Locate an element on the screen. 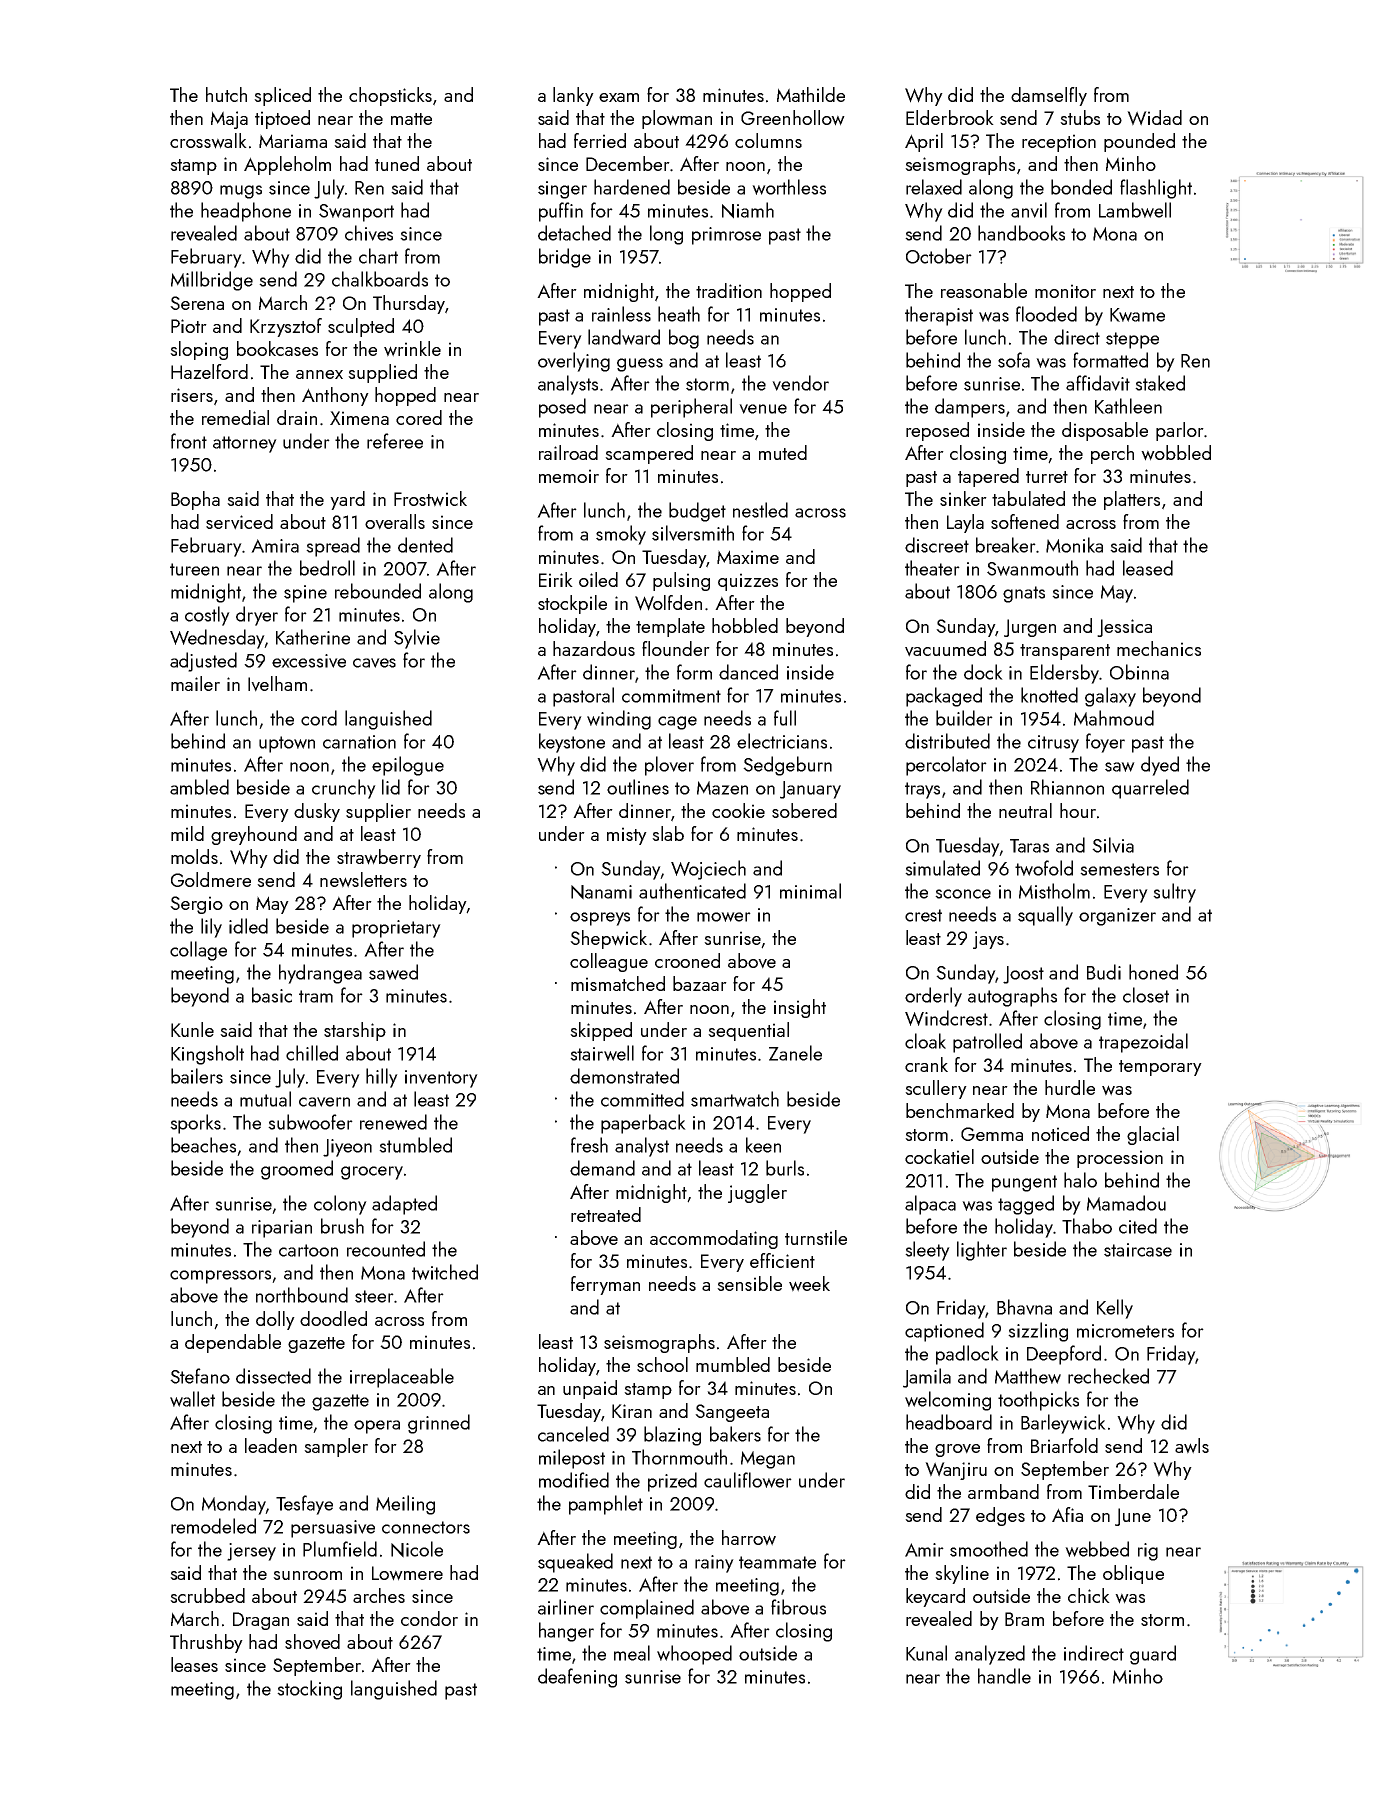  yard is located at coordinates (347, 500).
